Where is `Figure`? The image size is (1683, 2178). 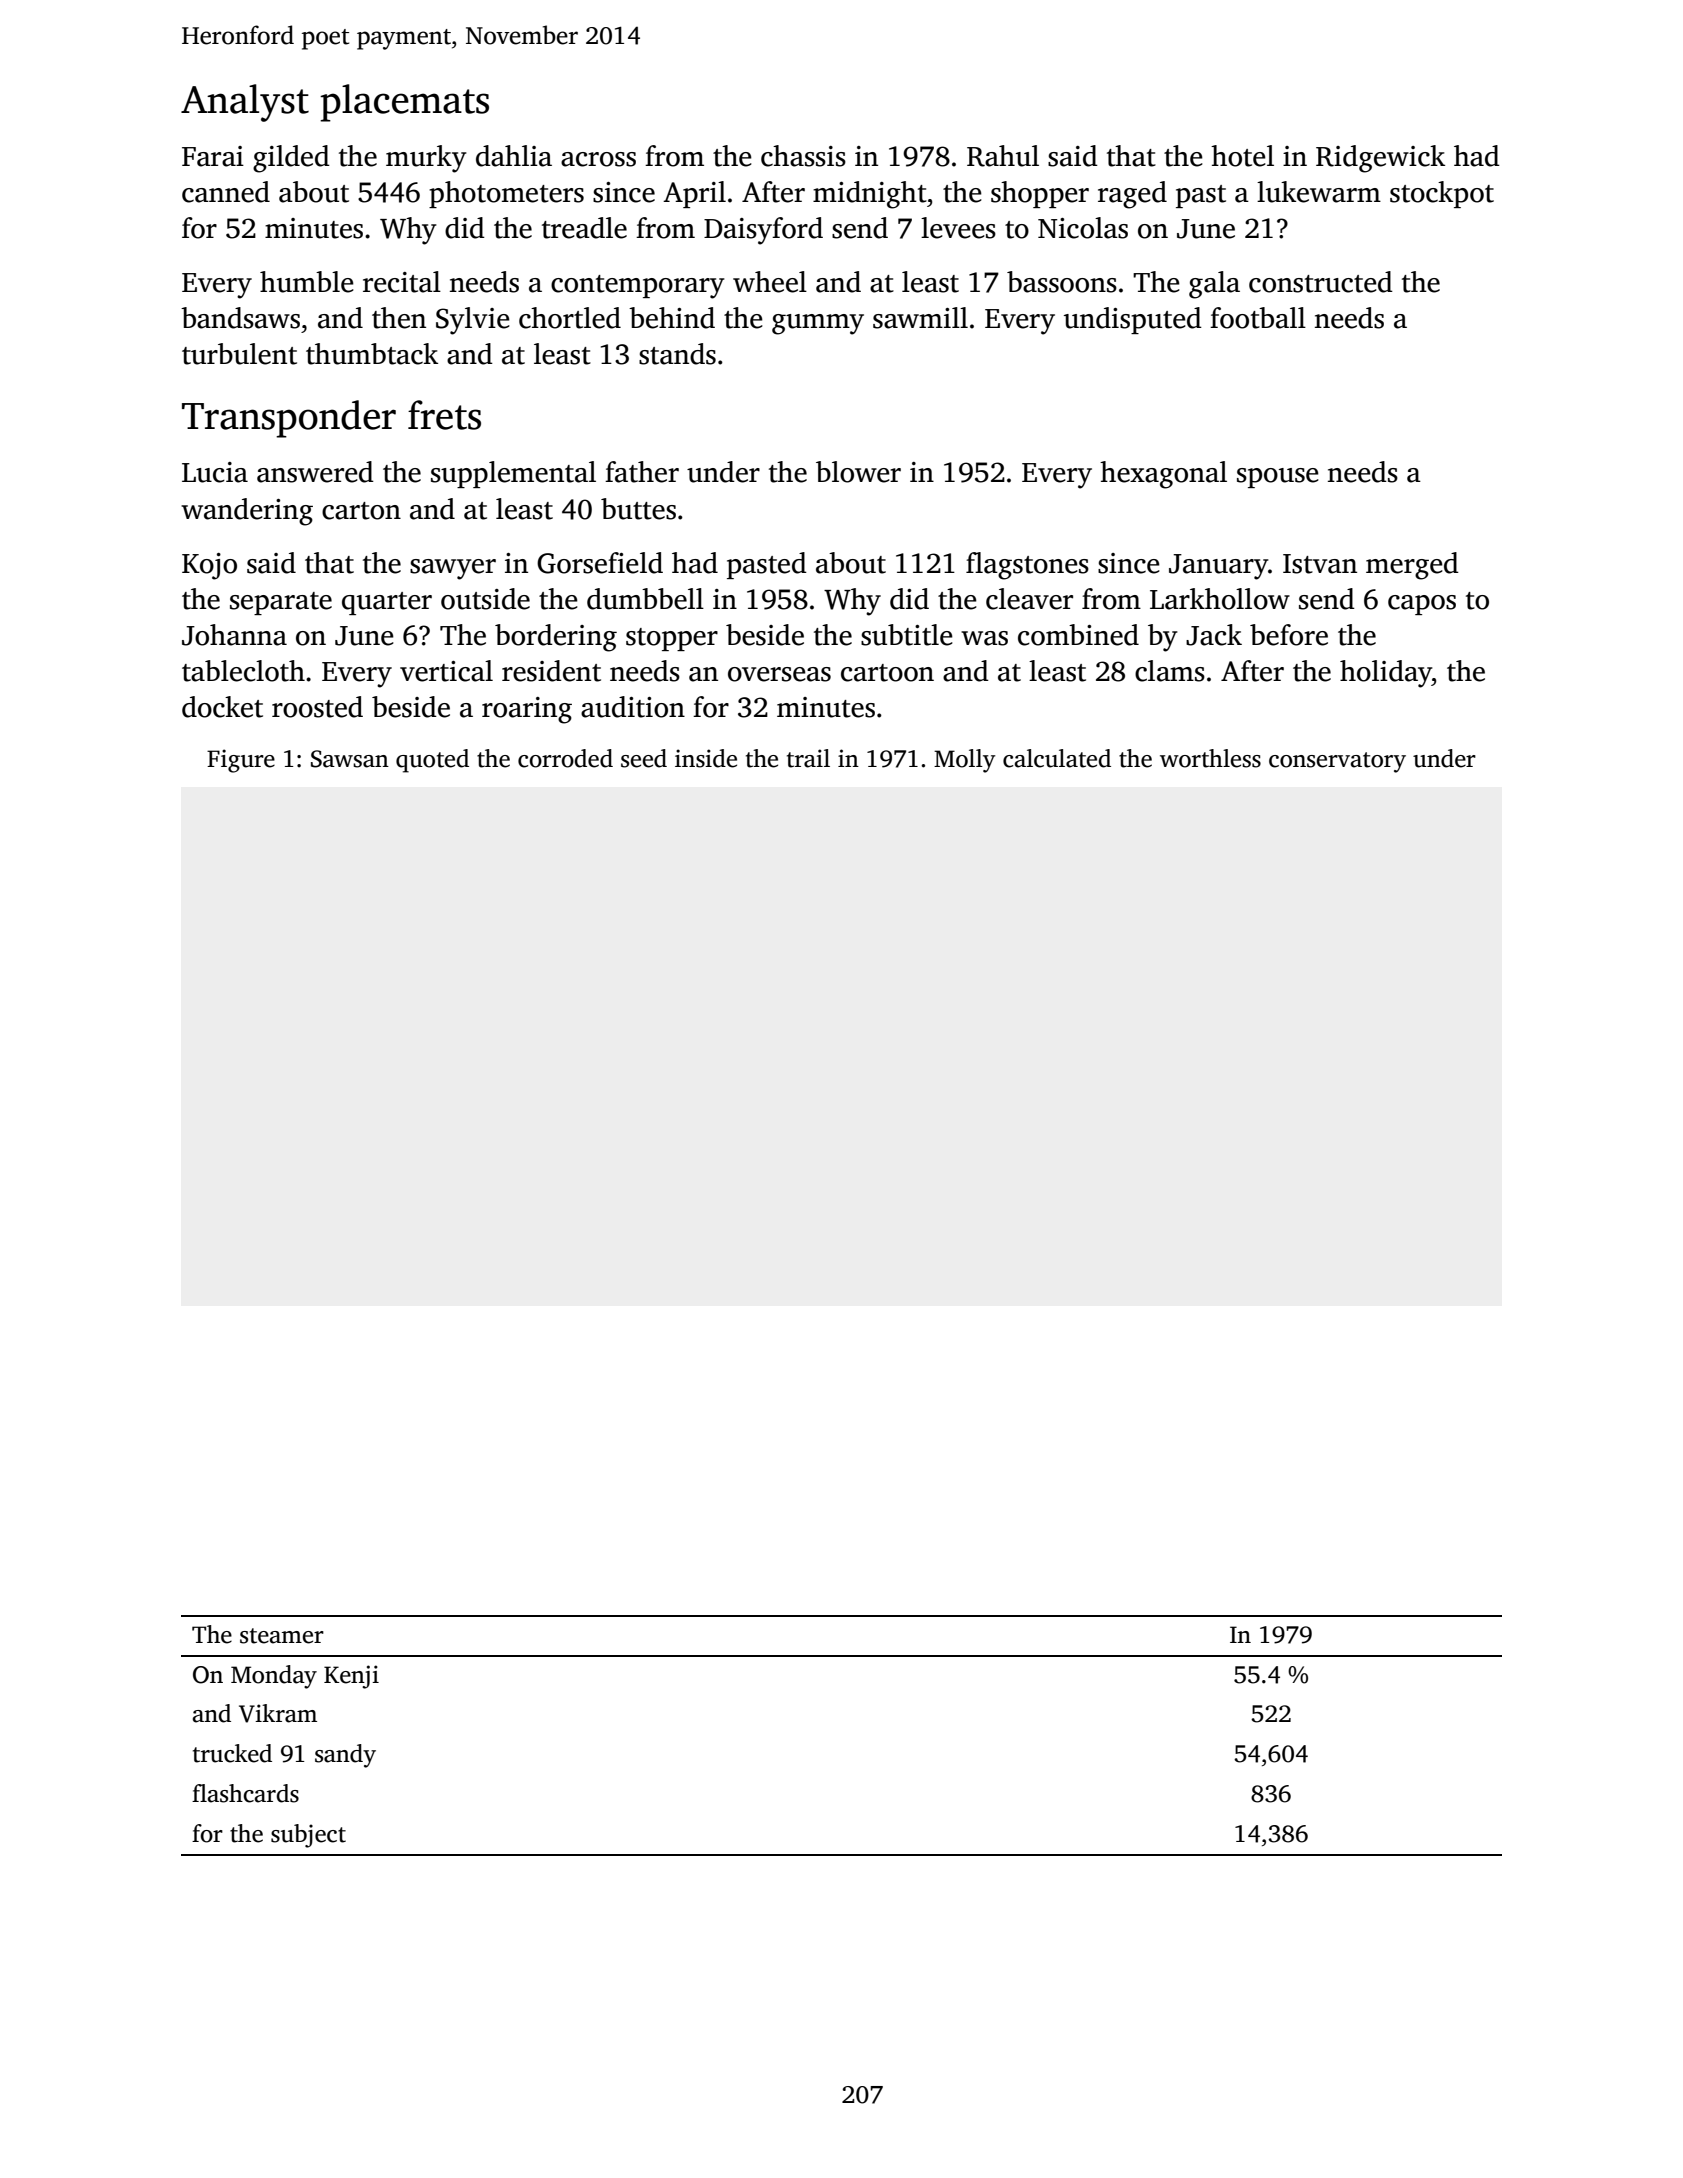 Figure is located at coordinates (241, 761).
